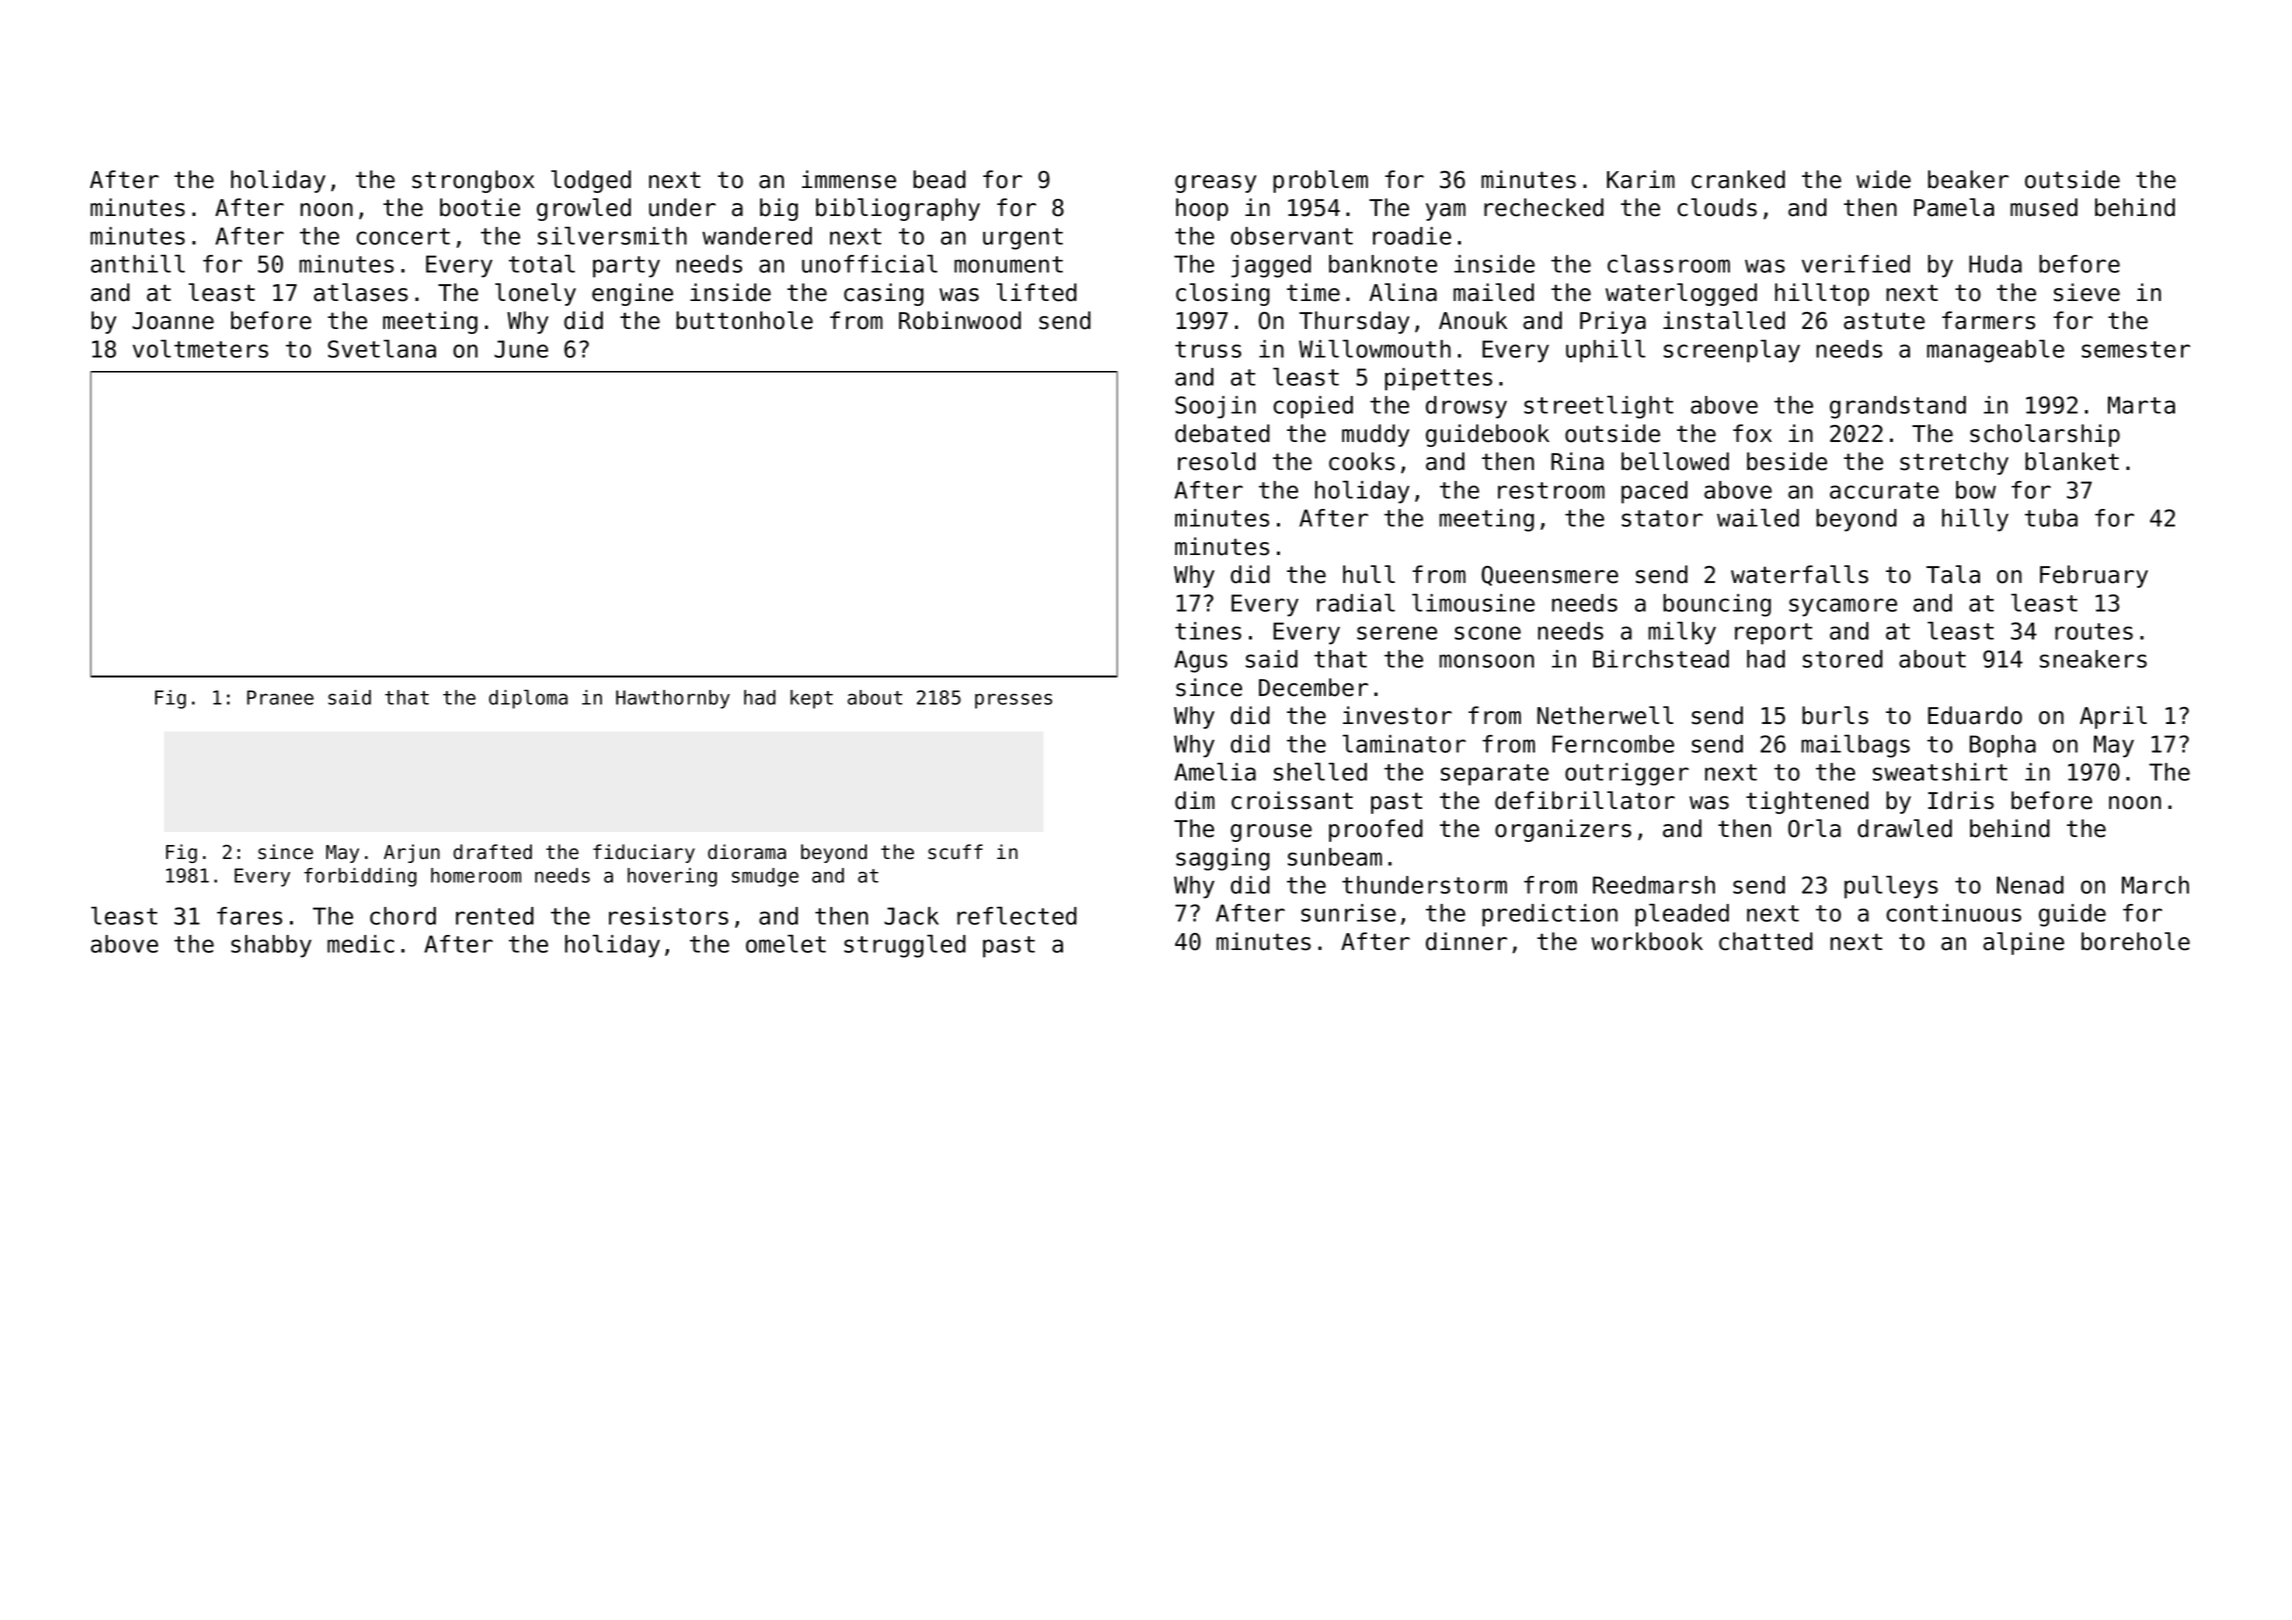 This screenshot has height=1620, width=2292. I want to click on tines, so click(1208, 631).
